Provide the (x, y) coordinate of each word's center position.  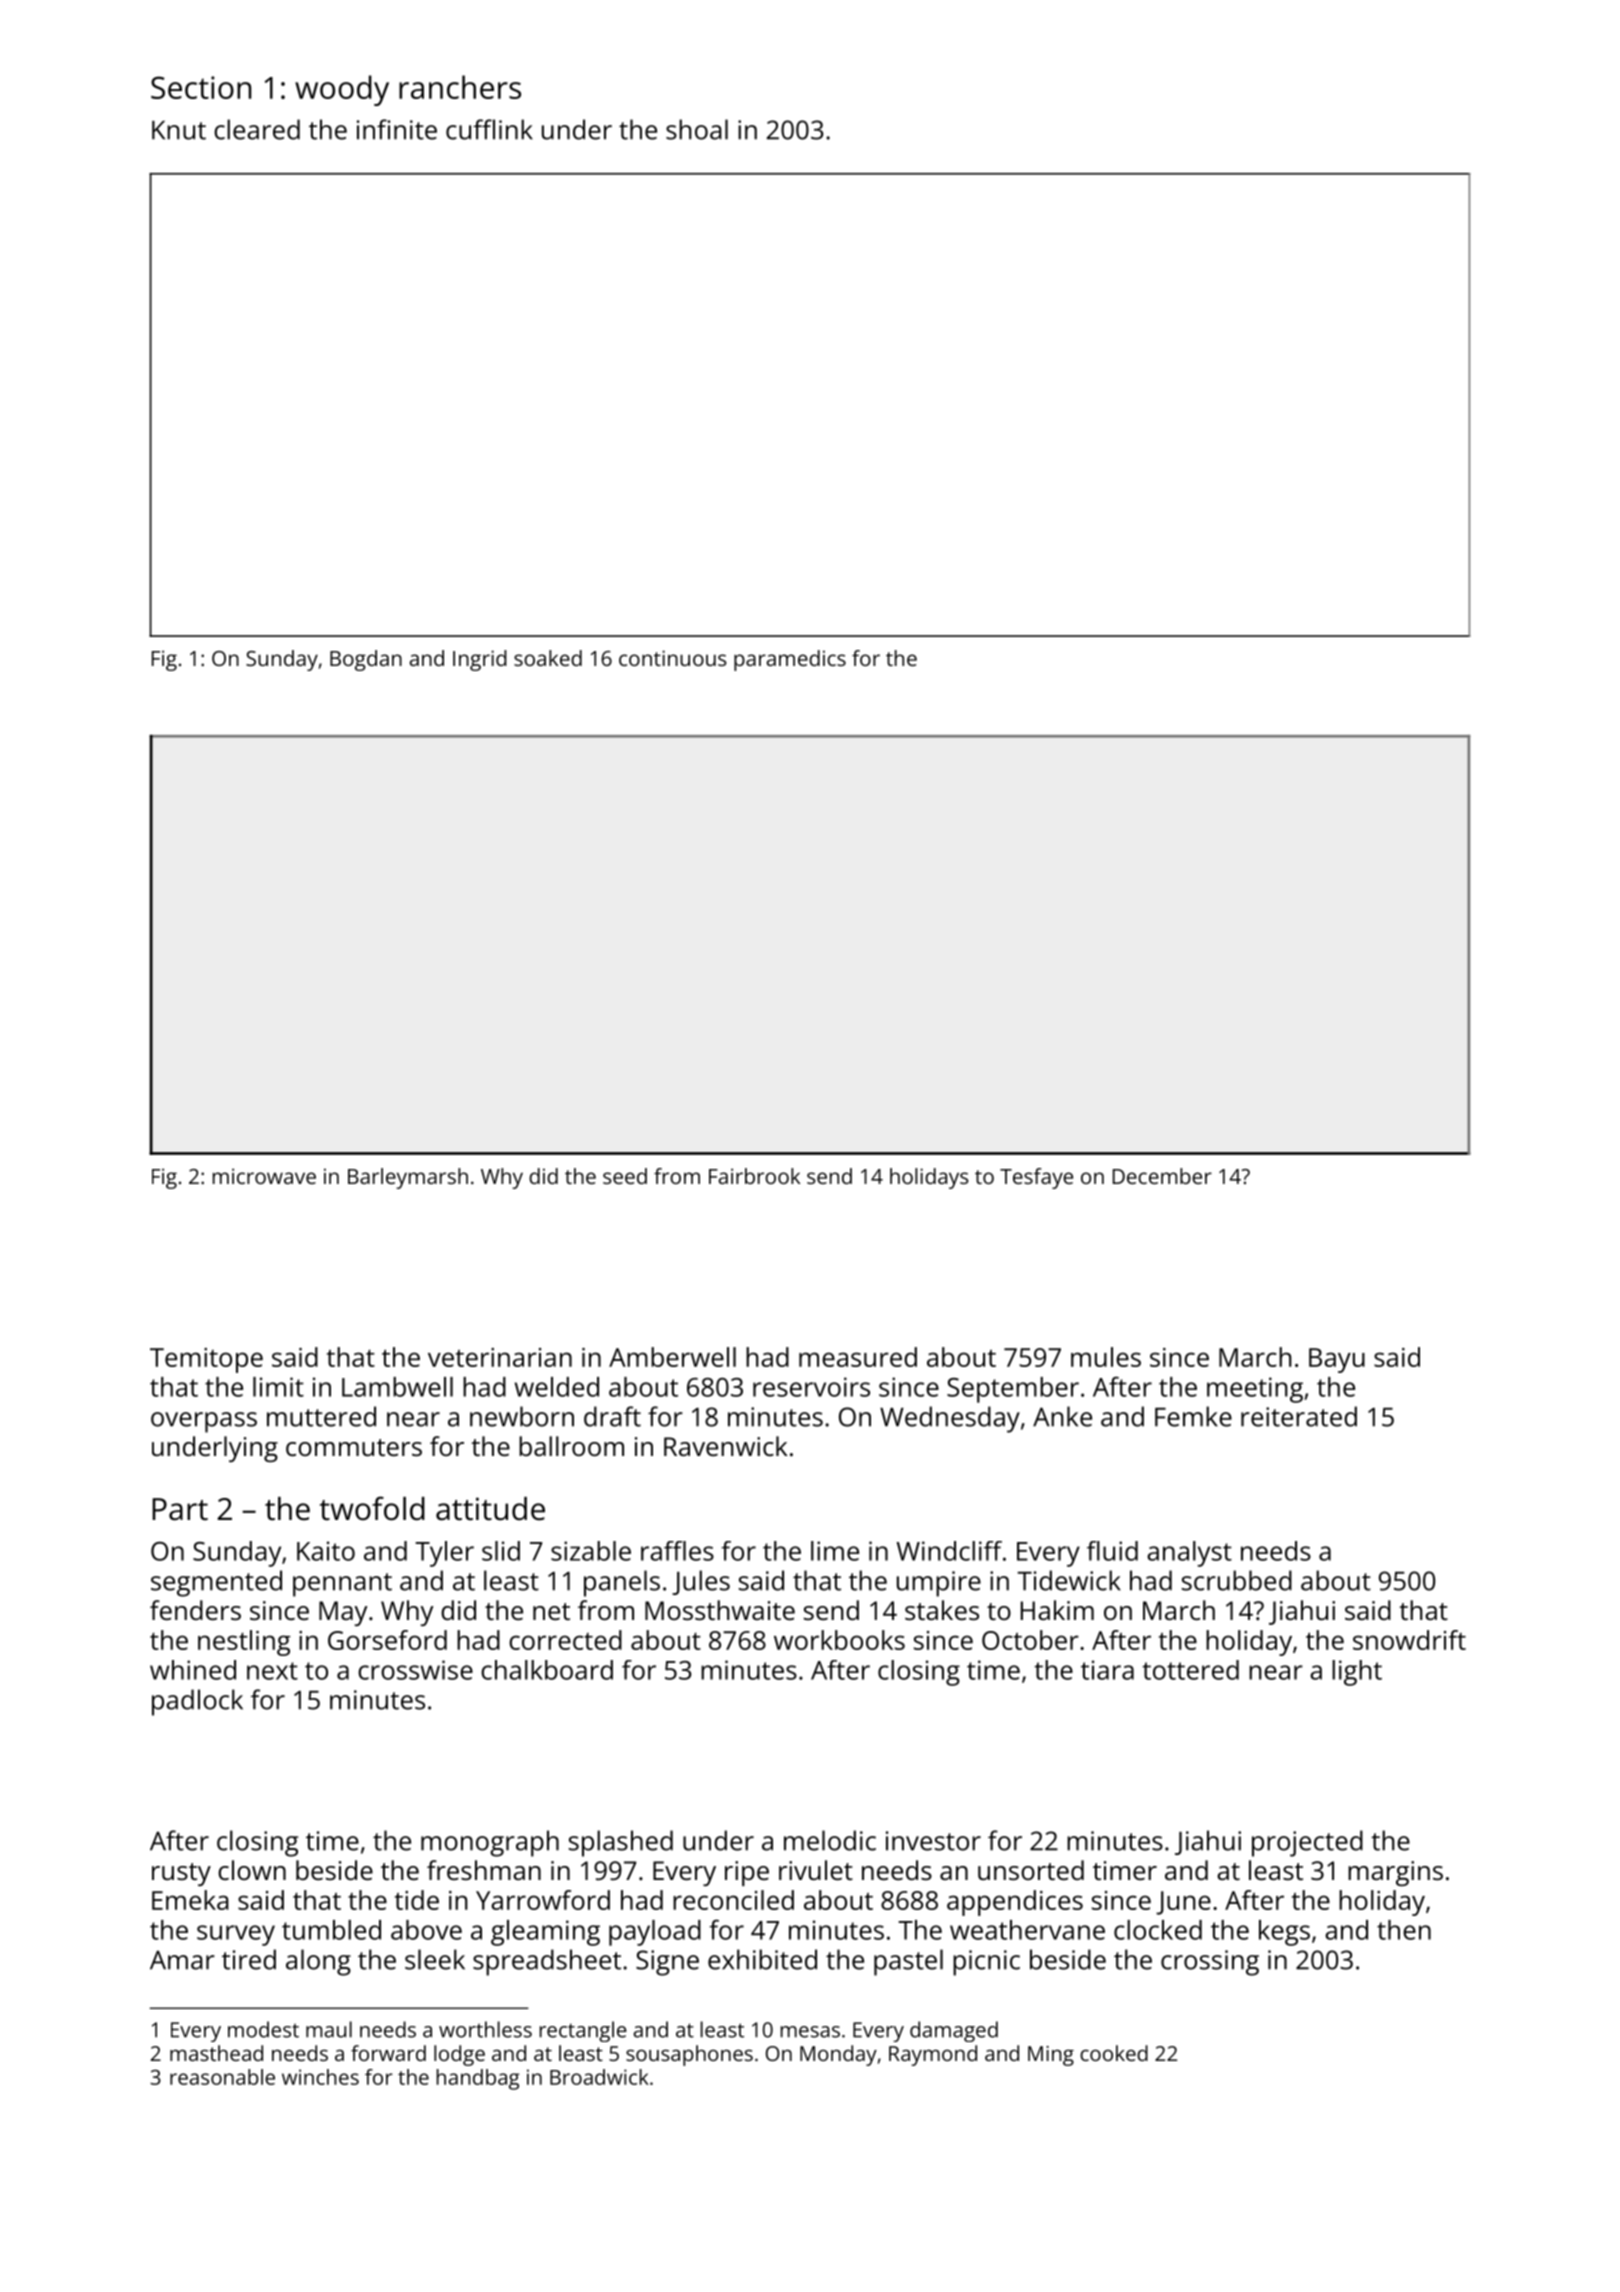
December (1162, 1176)
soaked (548, 658)
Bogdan (366, 660)
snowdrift (1409, 1640)
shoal (697, 129)
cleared (257, 129)
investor (933, 1841)
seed (625, 1176)
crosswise (415, 1670)
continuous (672, 658)
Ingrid (480, 660)
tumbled (331, 1930)
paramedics (790, 660)
